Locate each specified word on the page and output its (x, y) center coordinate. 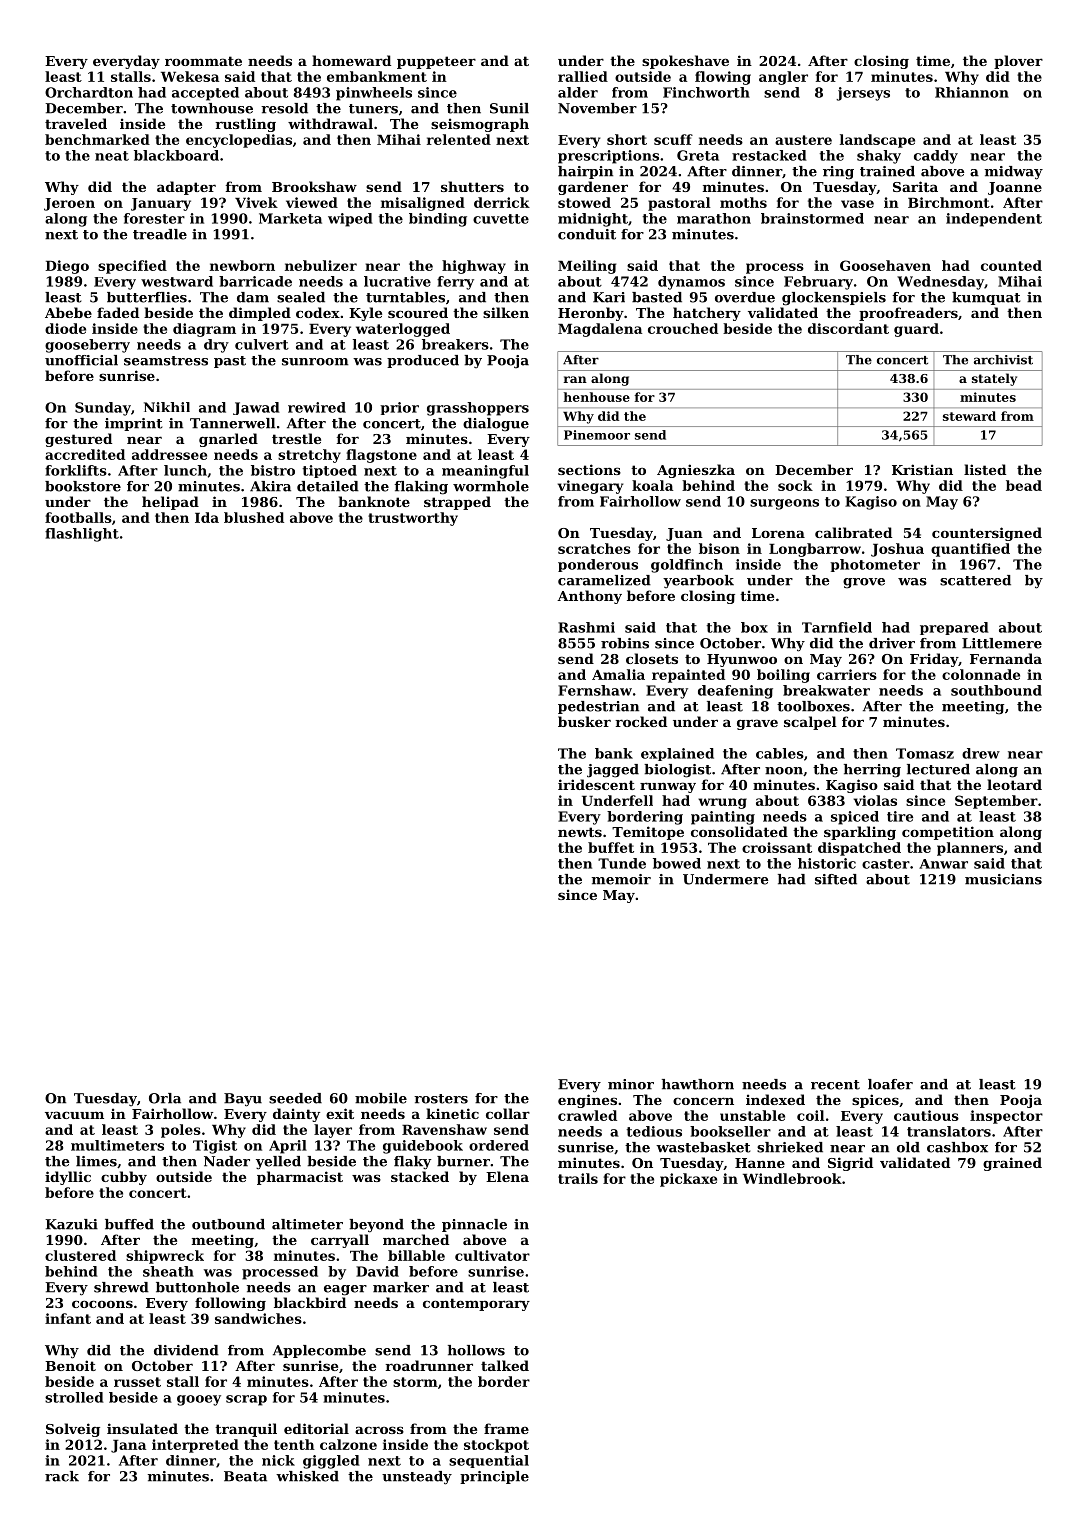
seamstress (166, 361)
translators (949, 1131)
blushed (254, 517)
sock (795, 485)
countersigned (987, 534)
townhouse (212, 108)
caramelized (604, 580)
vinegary (590, 487)
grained (1012, 1164)
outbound (228, 1224)
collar (508, 1113)
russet (137, 1382)
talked (505, 1365)
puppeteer (436, 62)
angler (783, 78)
